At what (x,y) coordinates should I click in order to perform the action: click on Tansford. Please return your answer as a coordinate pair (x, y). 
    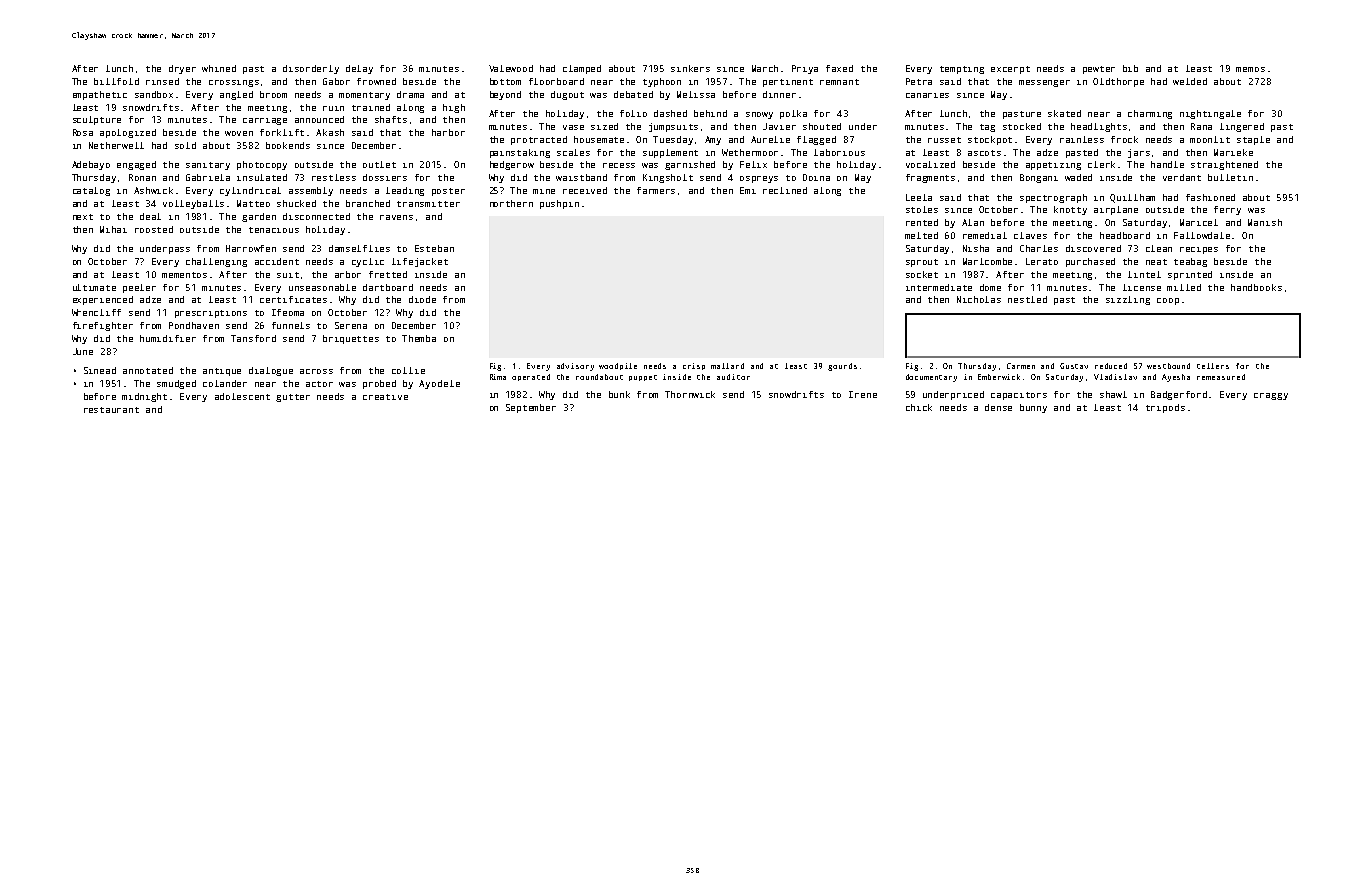
    Looking at the image, I should click on (253, 338).
